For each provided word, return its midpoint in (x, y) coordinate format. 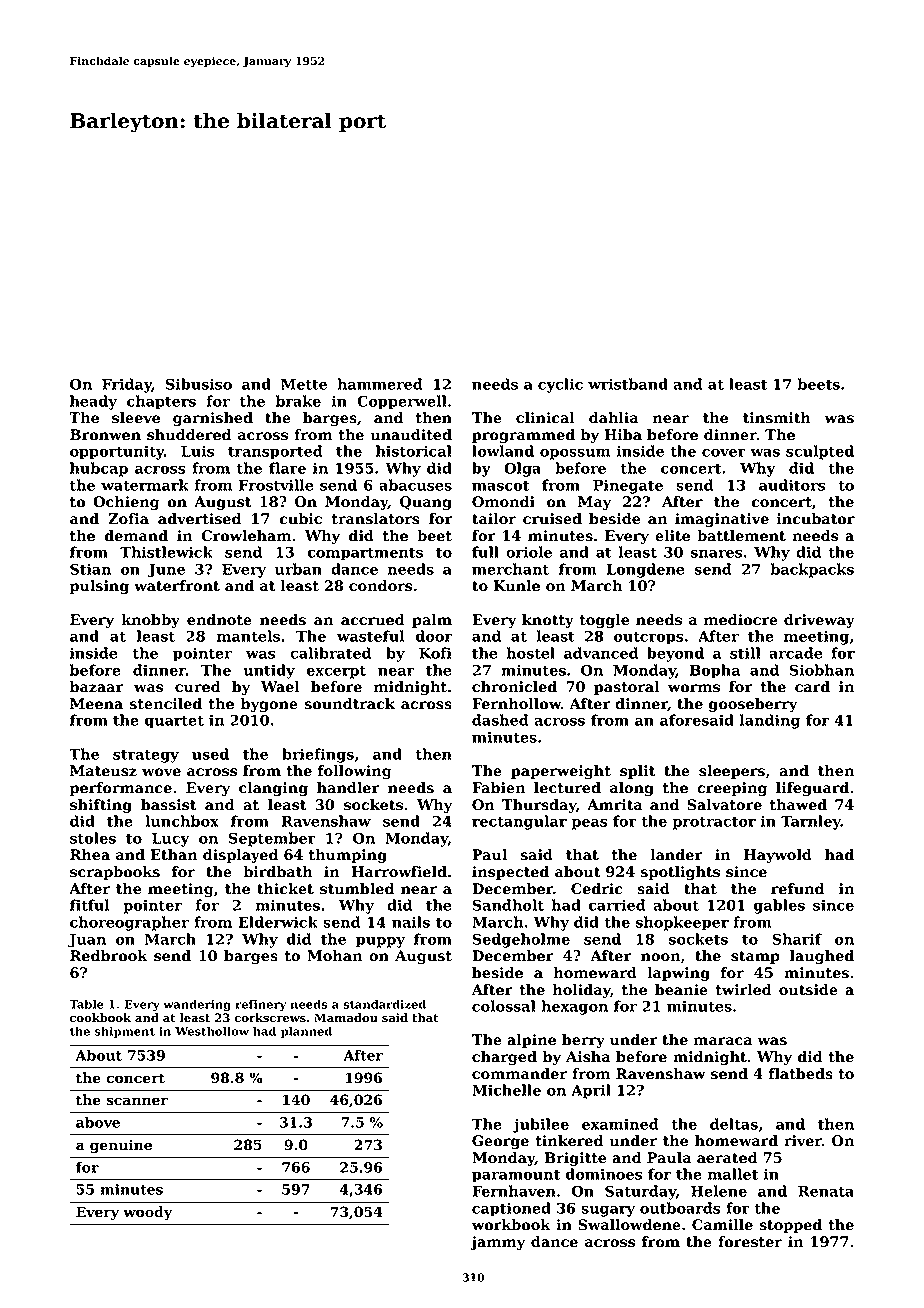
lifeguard (812, 789)
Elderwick (278, 922)
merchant (510, 569)
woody (147, 1213)
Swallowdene (629, 1225)
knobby (150, 621)
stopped (790, 1226)
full (485, 552)
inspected (510, 873)
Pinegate (628, 487)
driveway (819, 621)
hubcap (99, 469)
